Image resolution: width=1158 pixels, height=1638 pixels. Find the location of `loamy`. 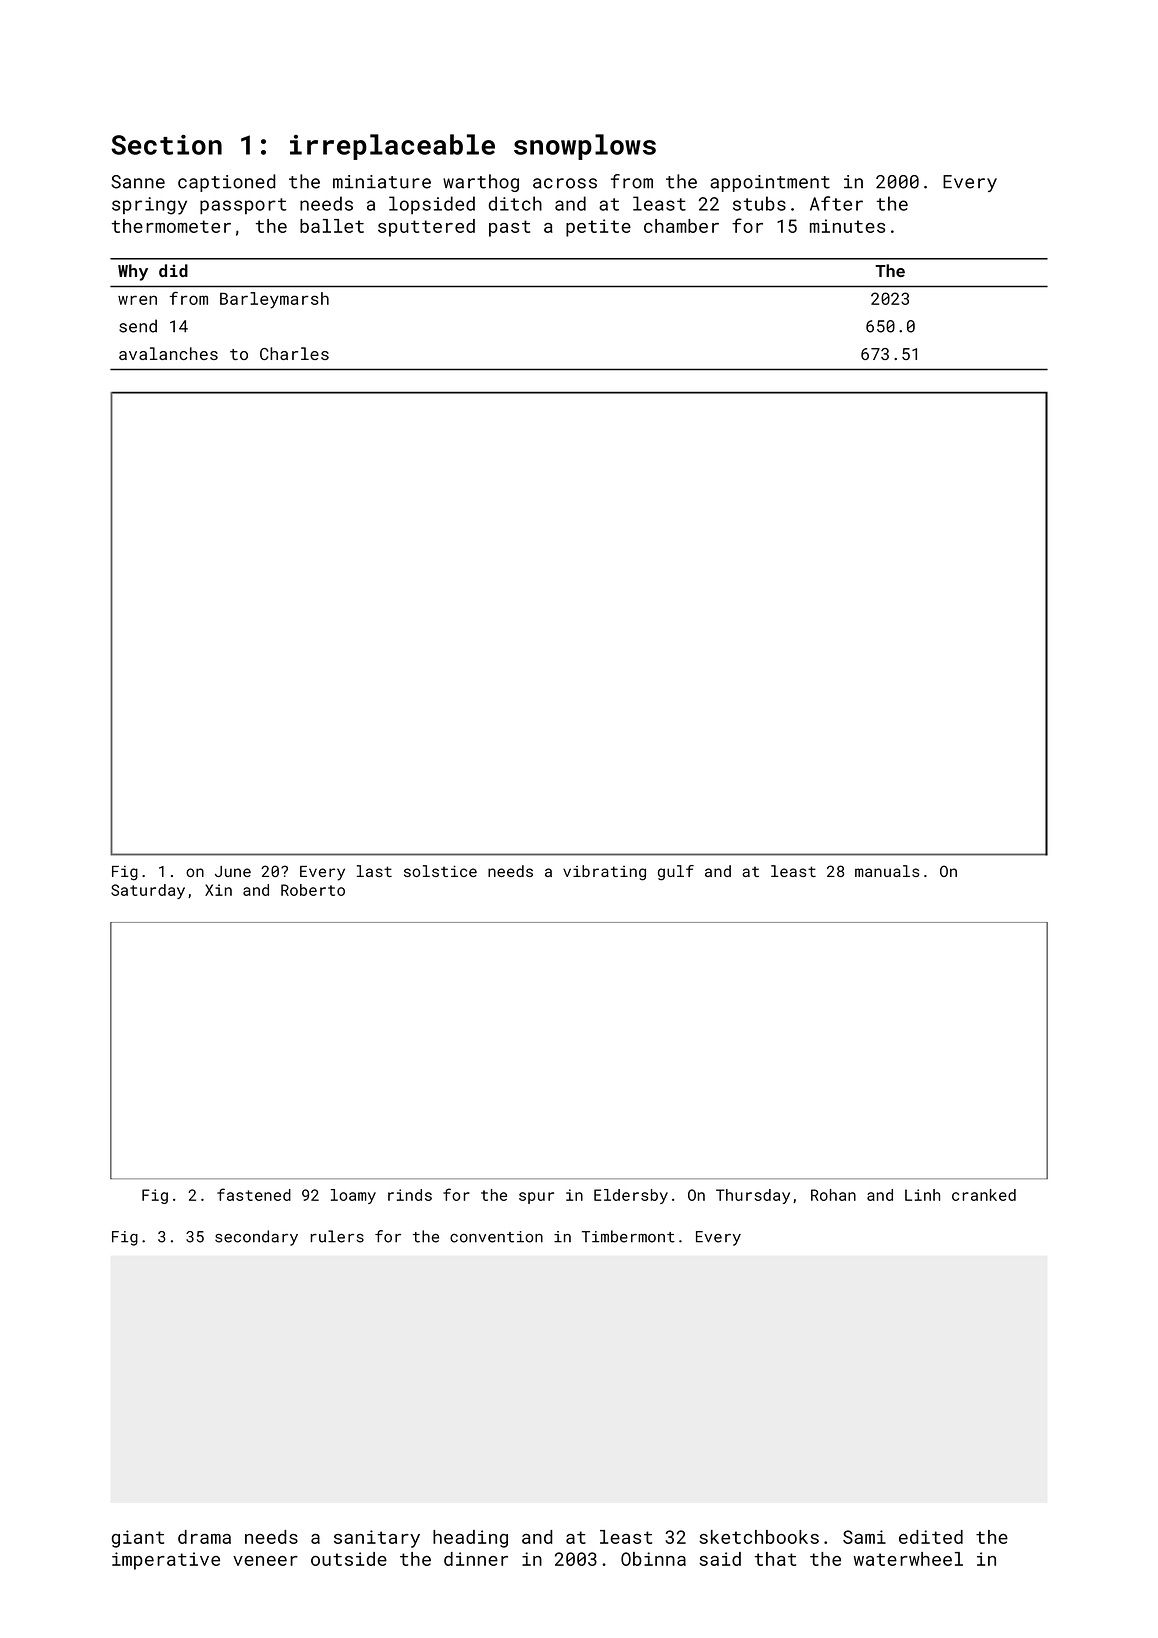

loamy is located at coordinates (353, 1196).
